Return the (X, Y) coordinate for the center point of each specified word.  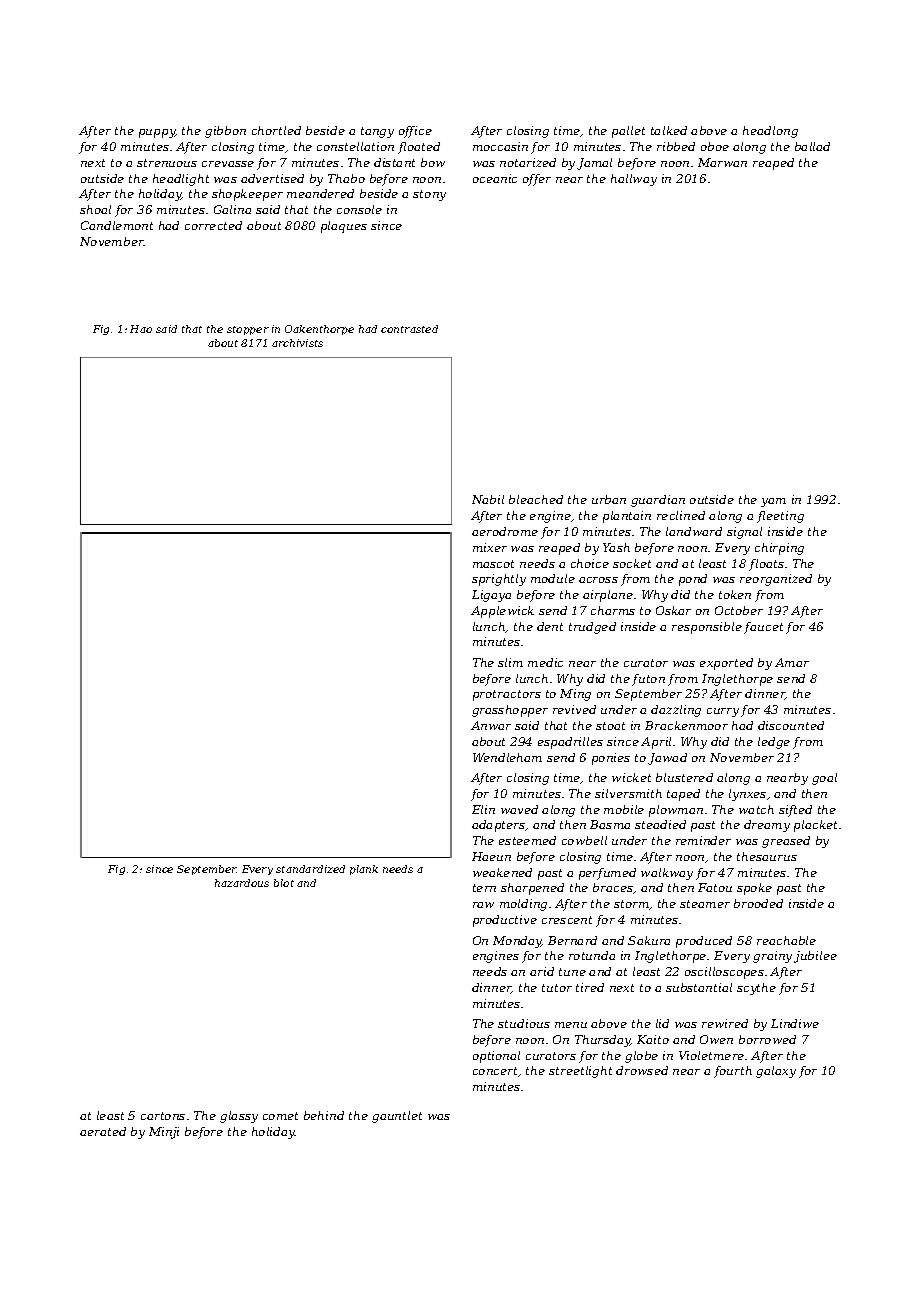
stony (429, 195)
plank (364, 870)
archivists (297, 343)
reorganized (776, 580)
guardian (658, 501)
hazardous (242, 883)
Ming (575, 695)
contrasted (409, 329)
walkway (667, 874)
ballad (812, 146)
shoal (95, 209)
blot (284, 883)
